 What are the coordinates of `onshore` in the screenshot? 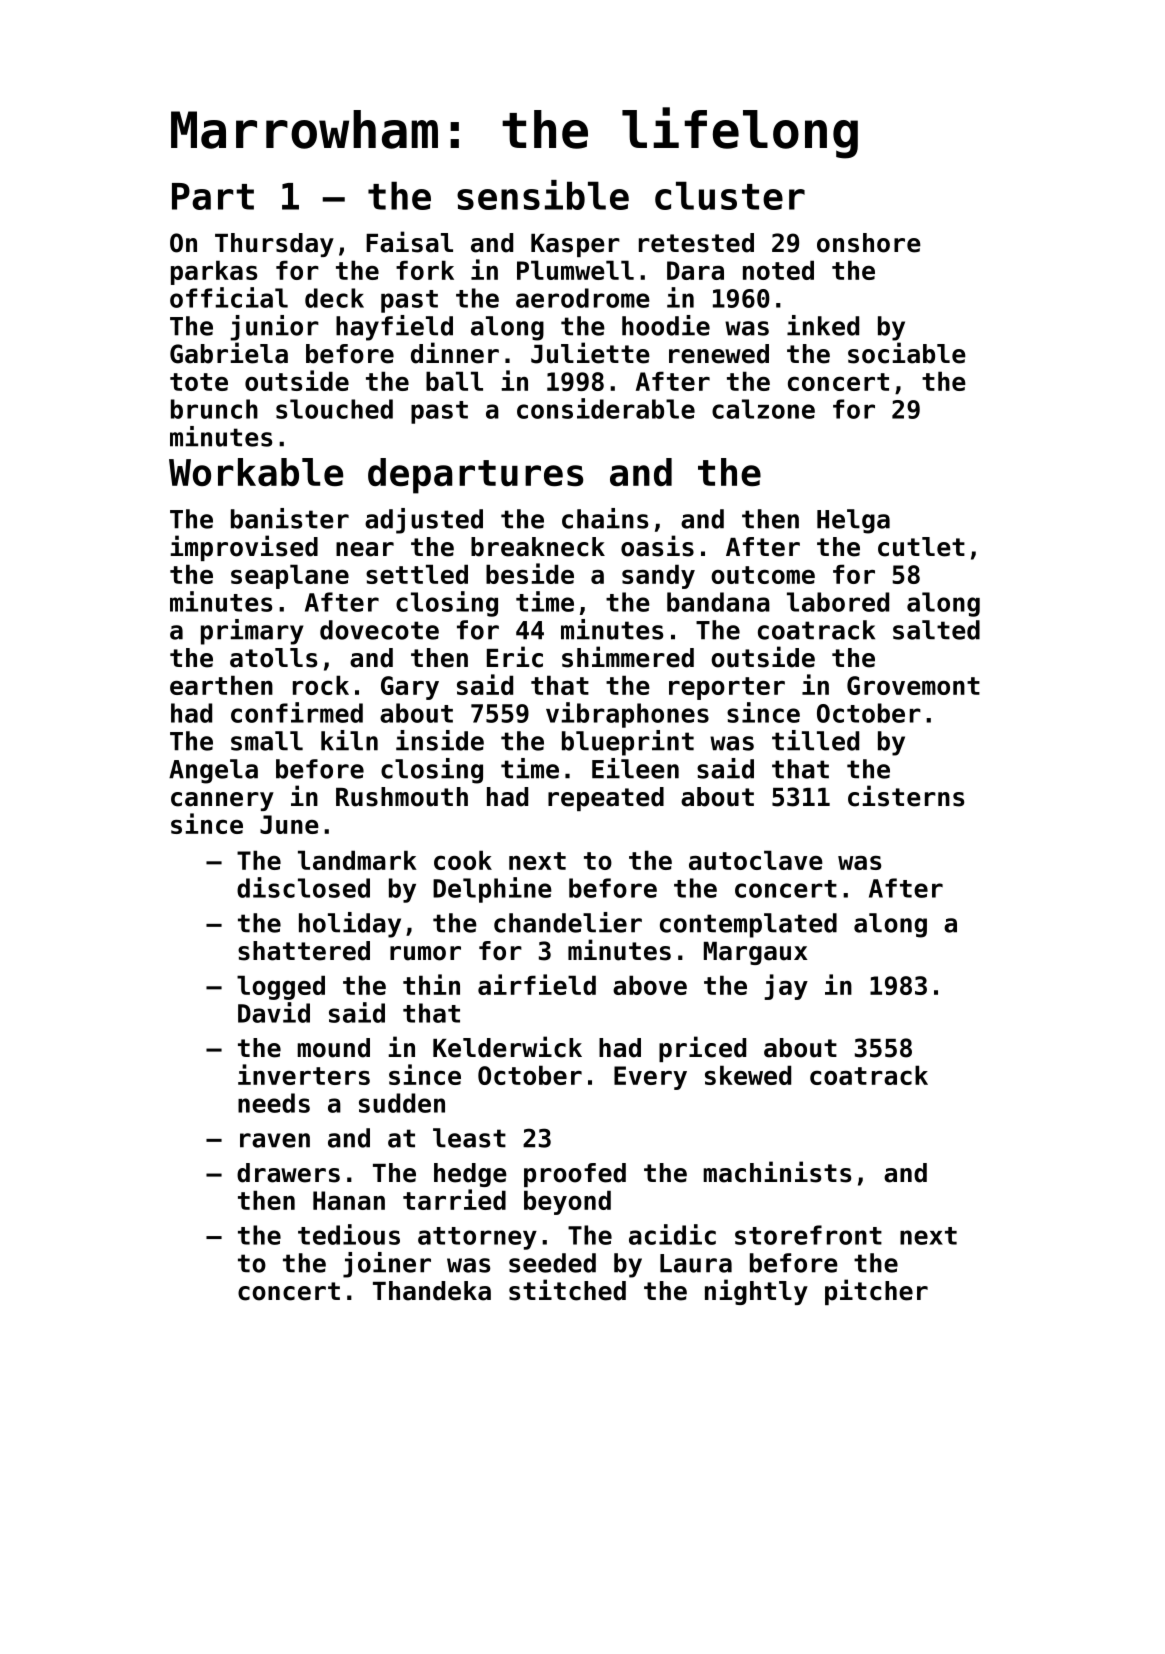 It's located at (869, 243).
